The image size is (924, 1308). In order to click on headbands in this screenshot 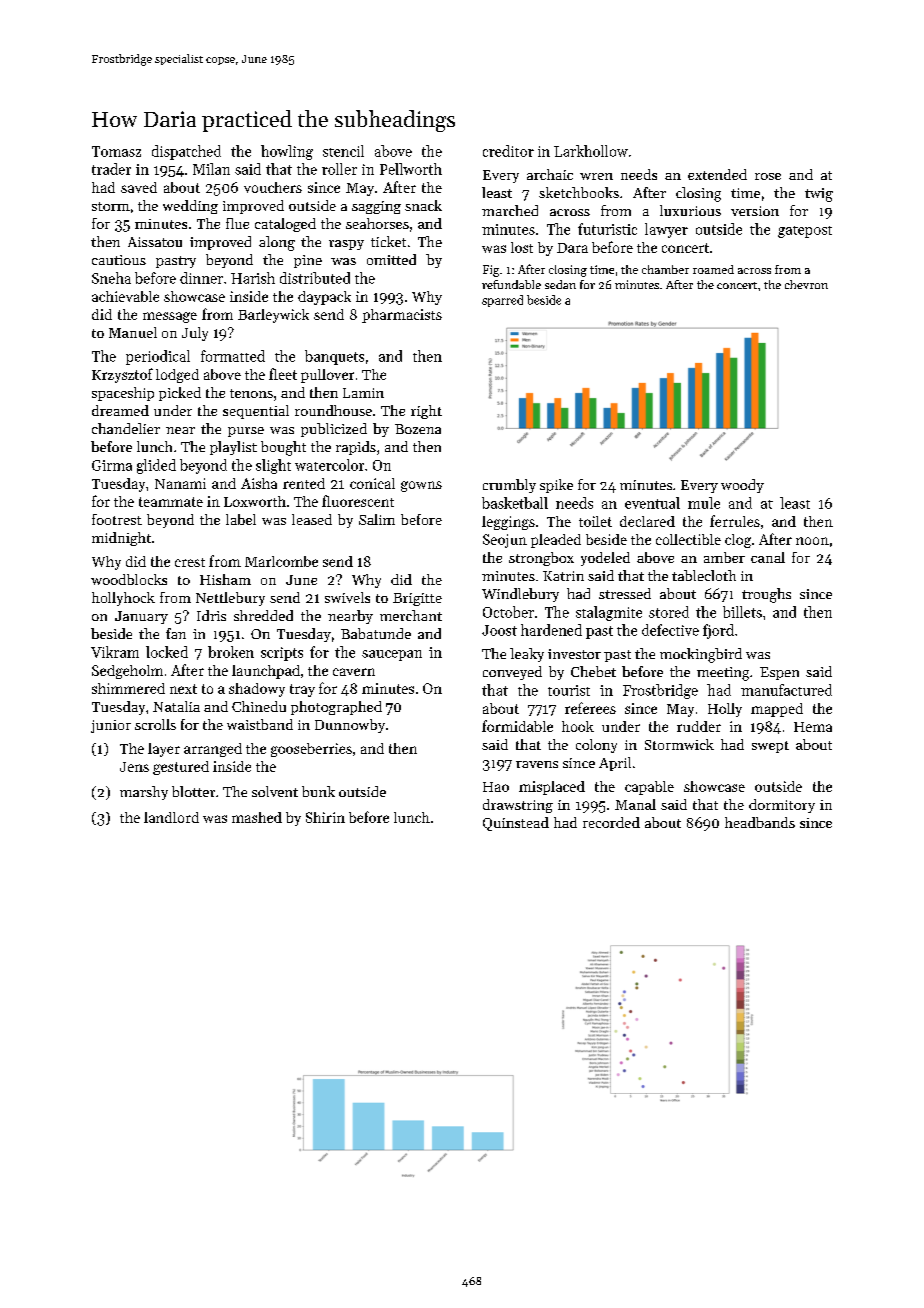, I will do `click(760, 822)`.
